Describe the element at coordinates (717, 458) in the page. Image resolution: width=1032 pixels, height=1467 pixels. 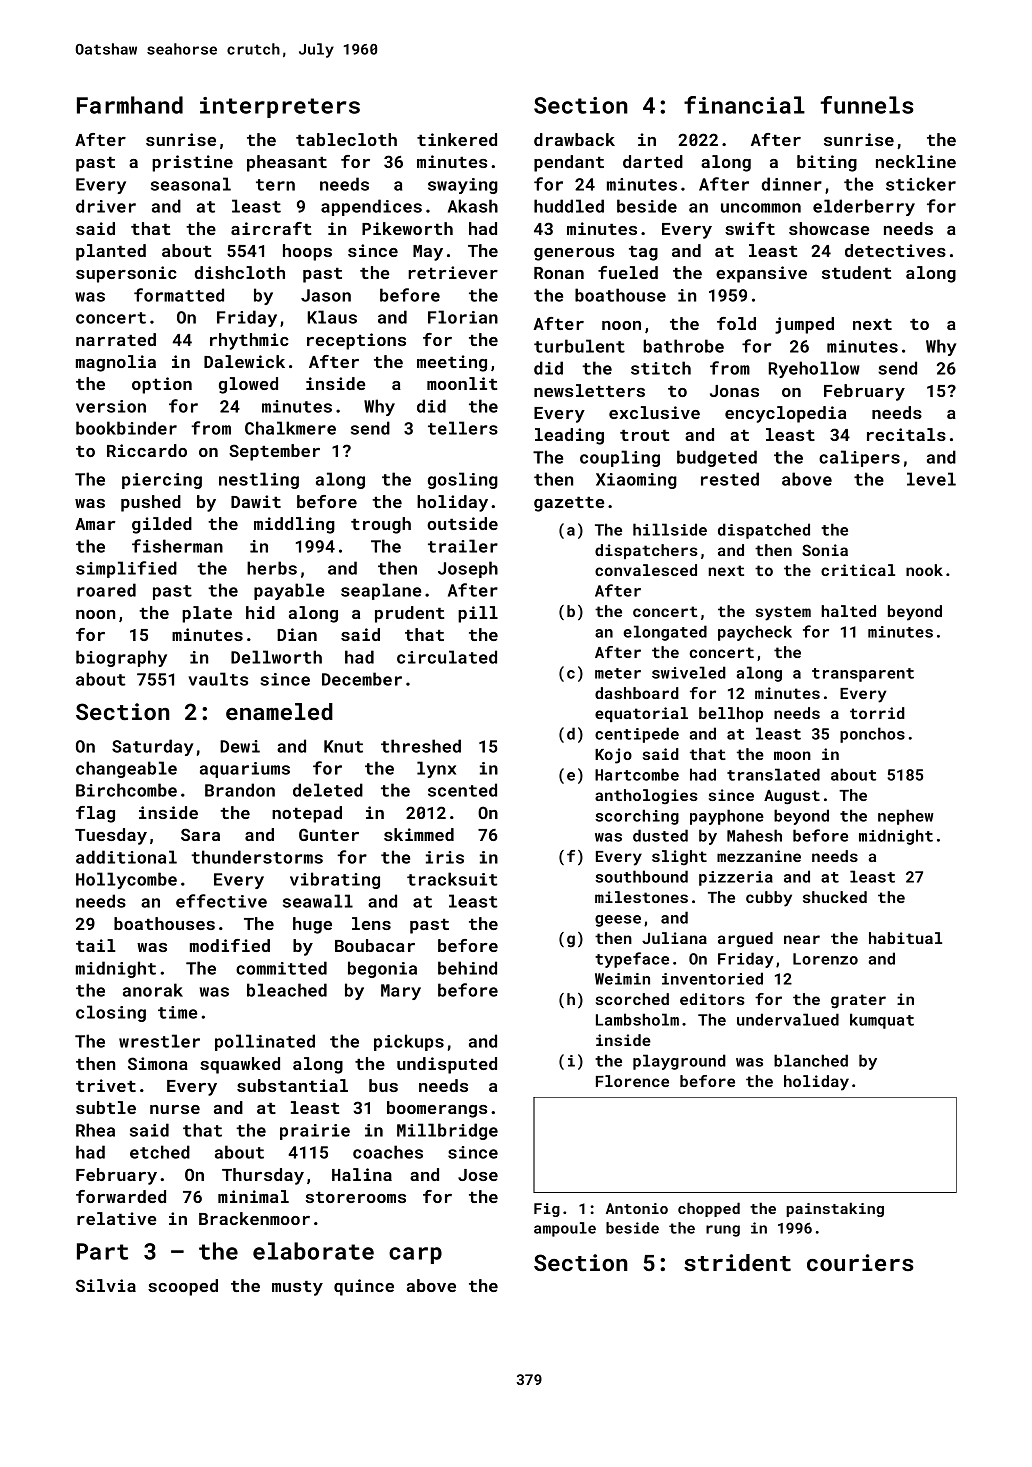
I see `budgeted` at that location.
